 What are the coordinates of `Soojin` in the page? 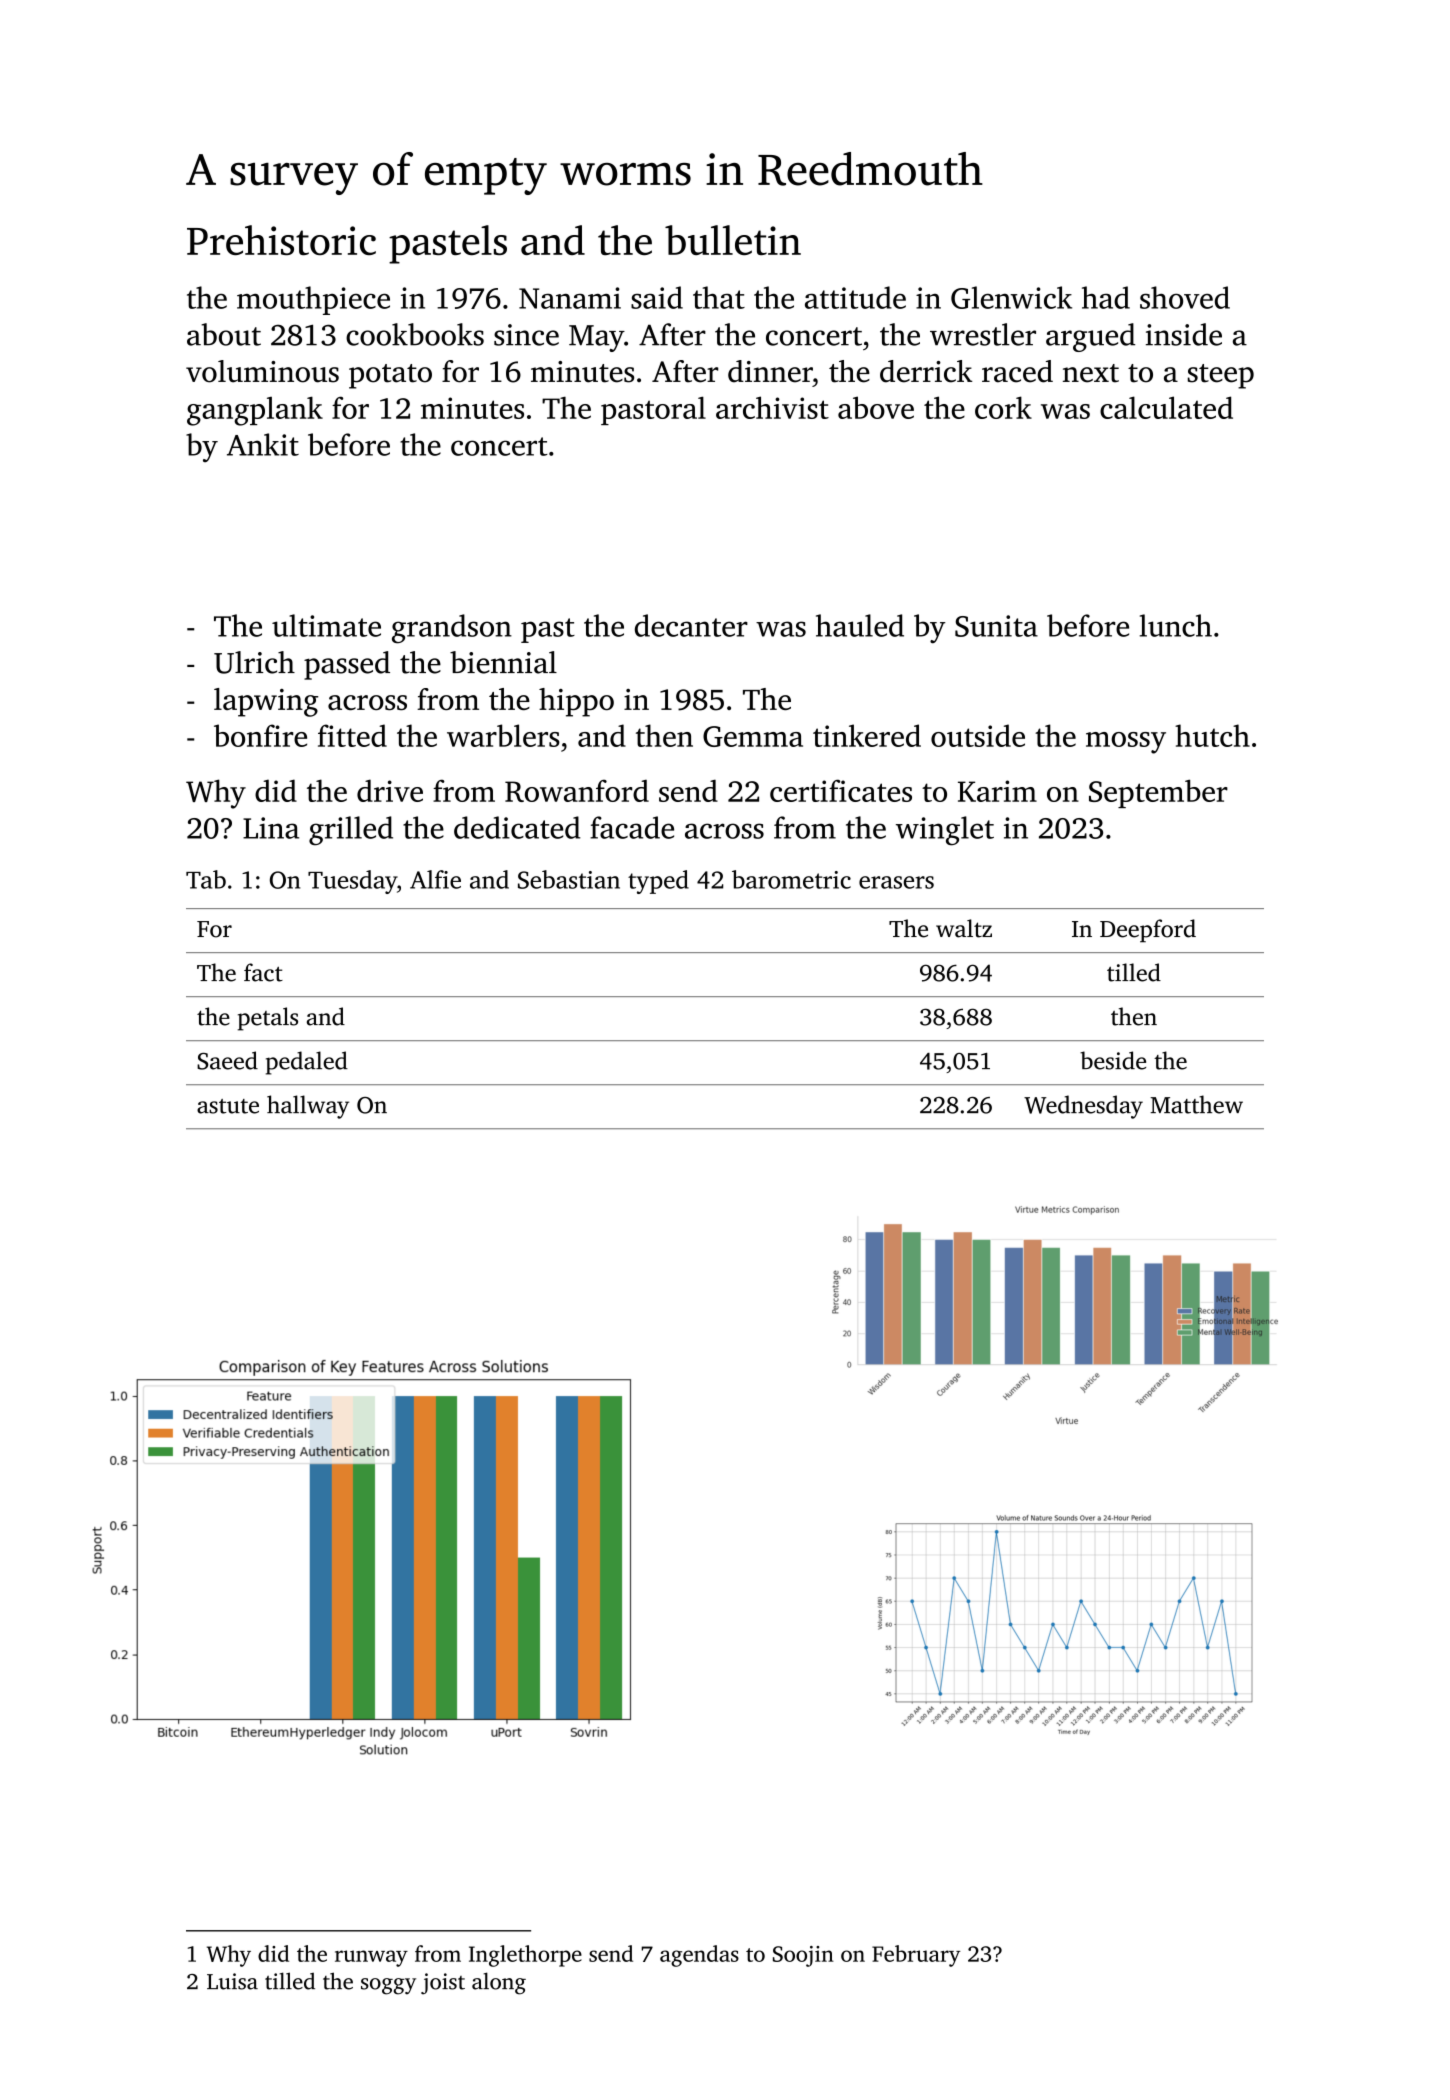 It's located at (803, 1956).
